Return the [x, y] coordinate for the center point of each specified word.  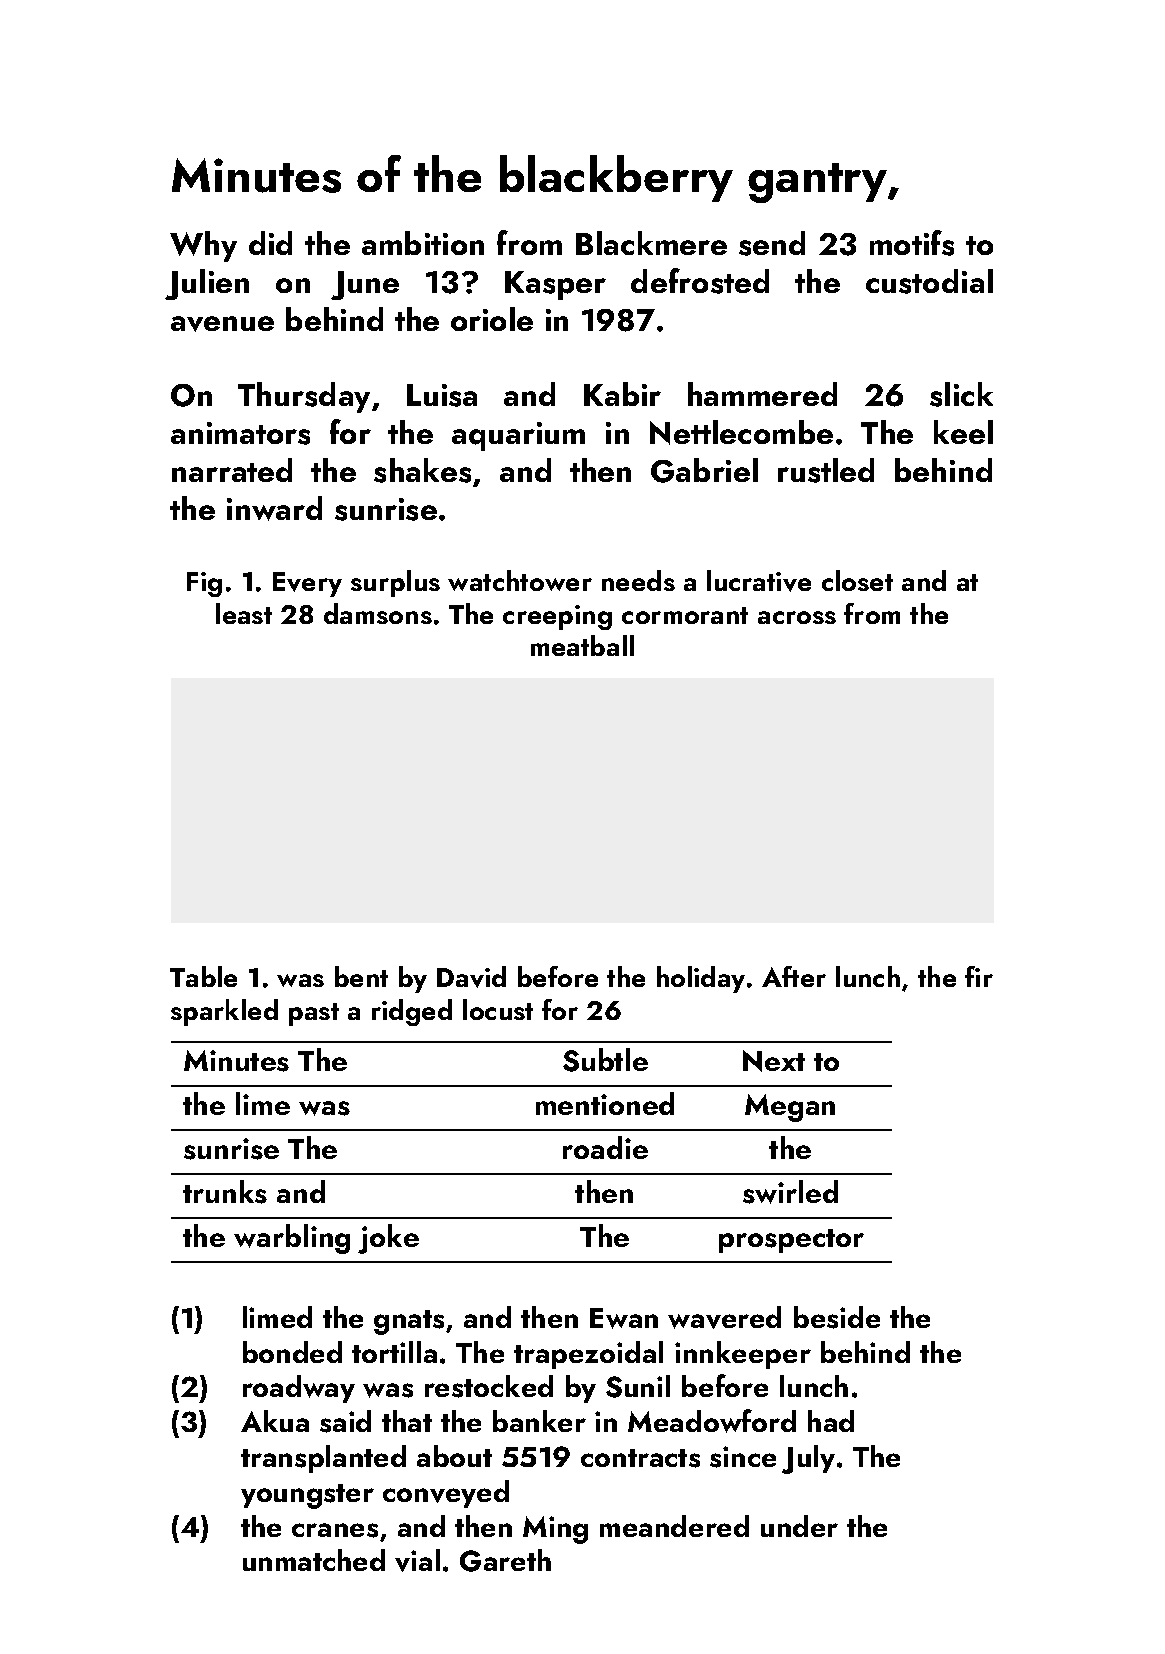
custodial [929, 281]
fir [979, 976]
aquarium [518, 436]
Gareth [505, 1560]
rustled [826, 470]
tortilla [394, 1352]
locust [498, 1009]
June [365, 285]
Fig [204, 584]
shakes [422, 470]
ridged [412, 1012]
